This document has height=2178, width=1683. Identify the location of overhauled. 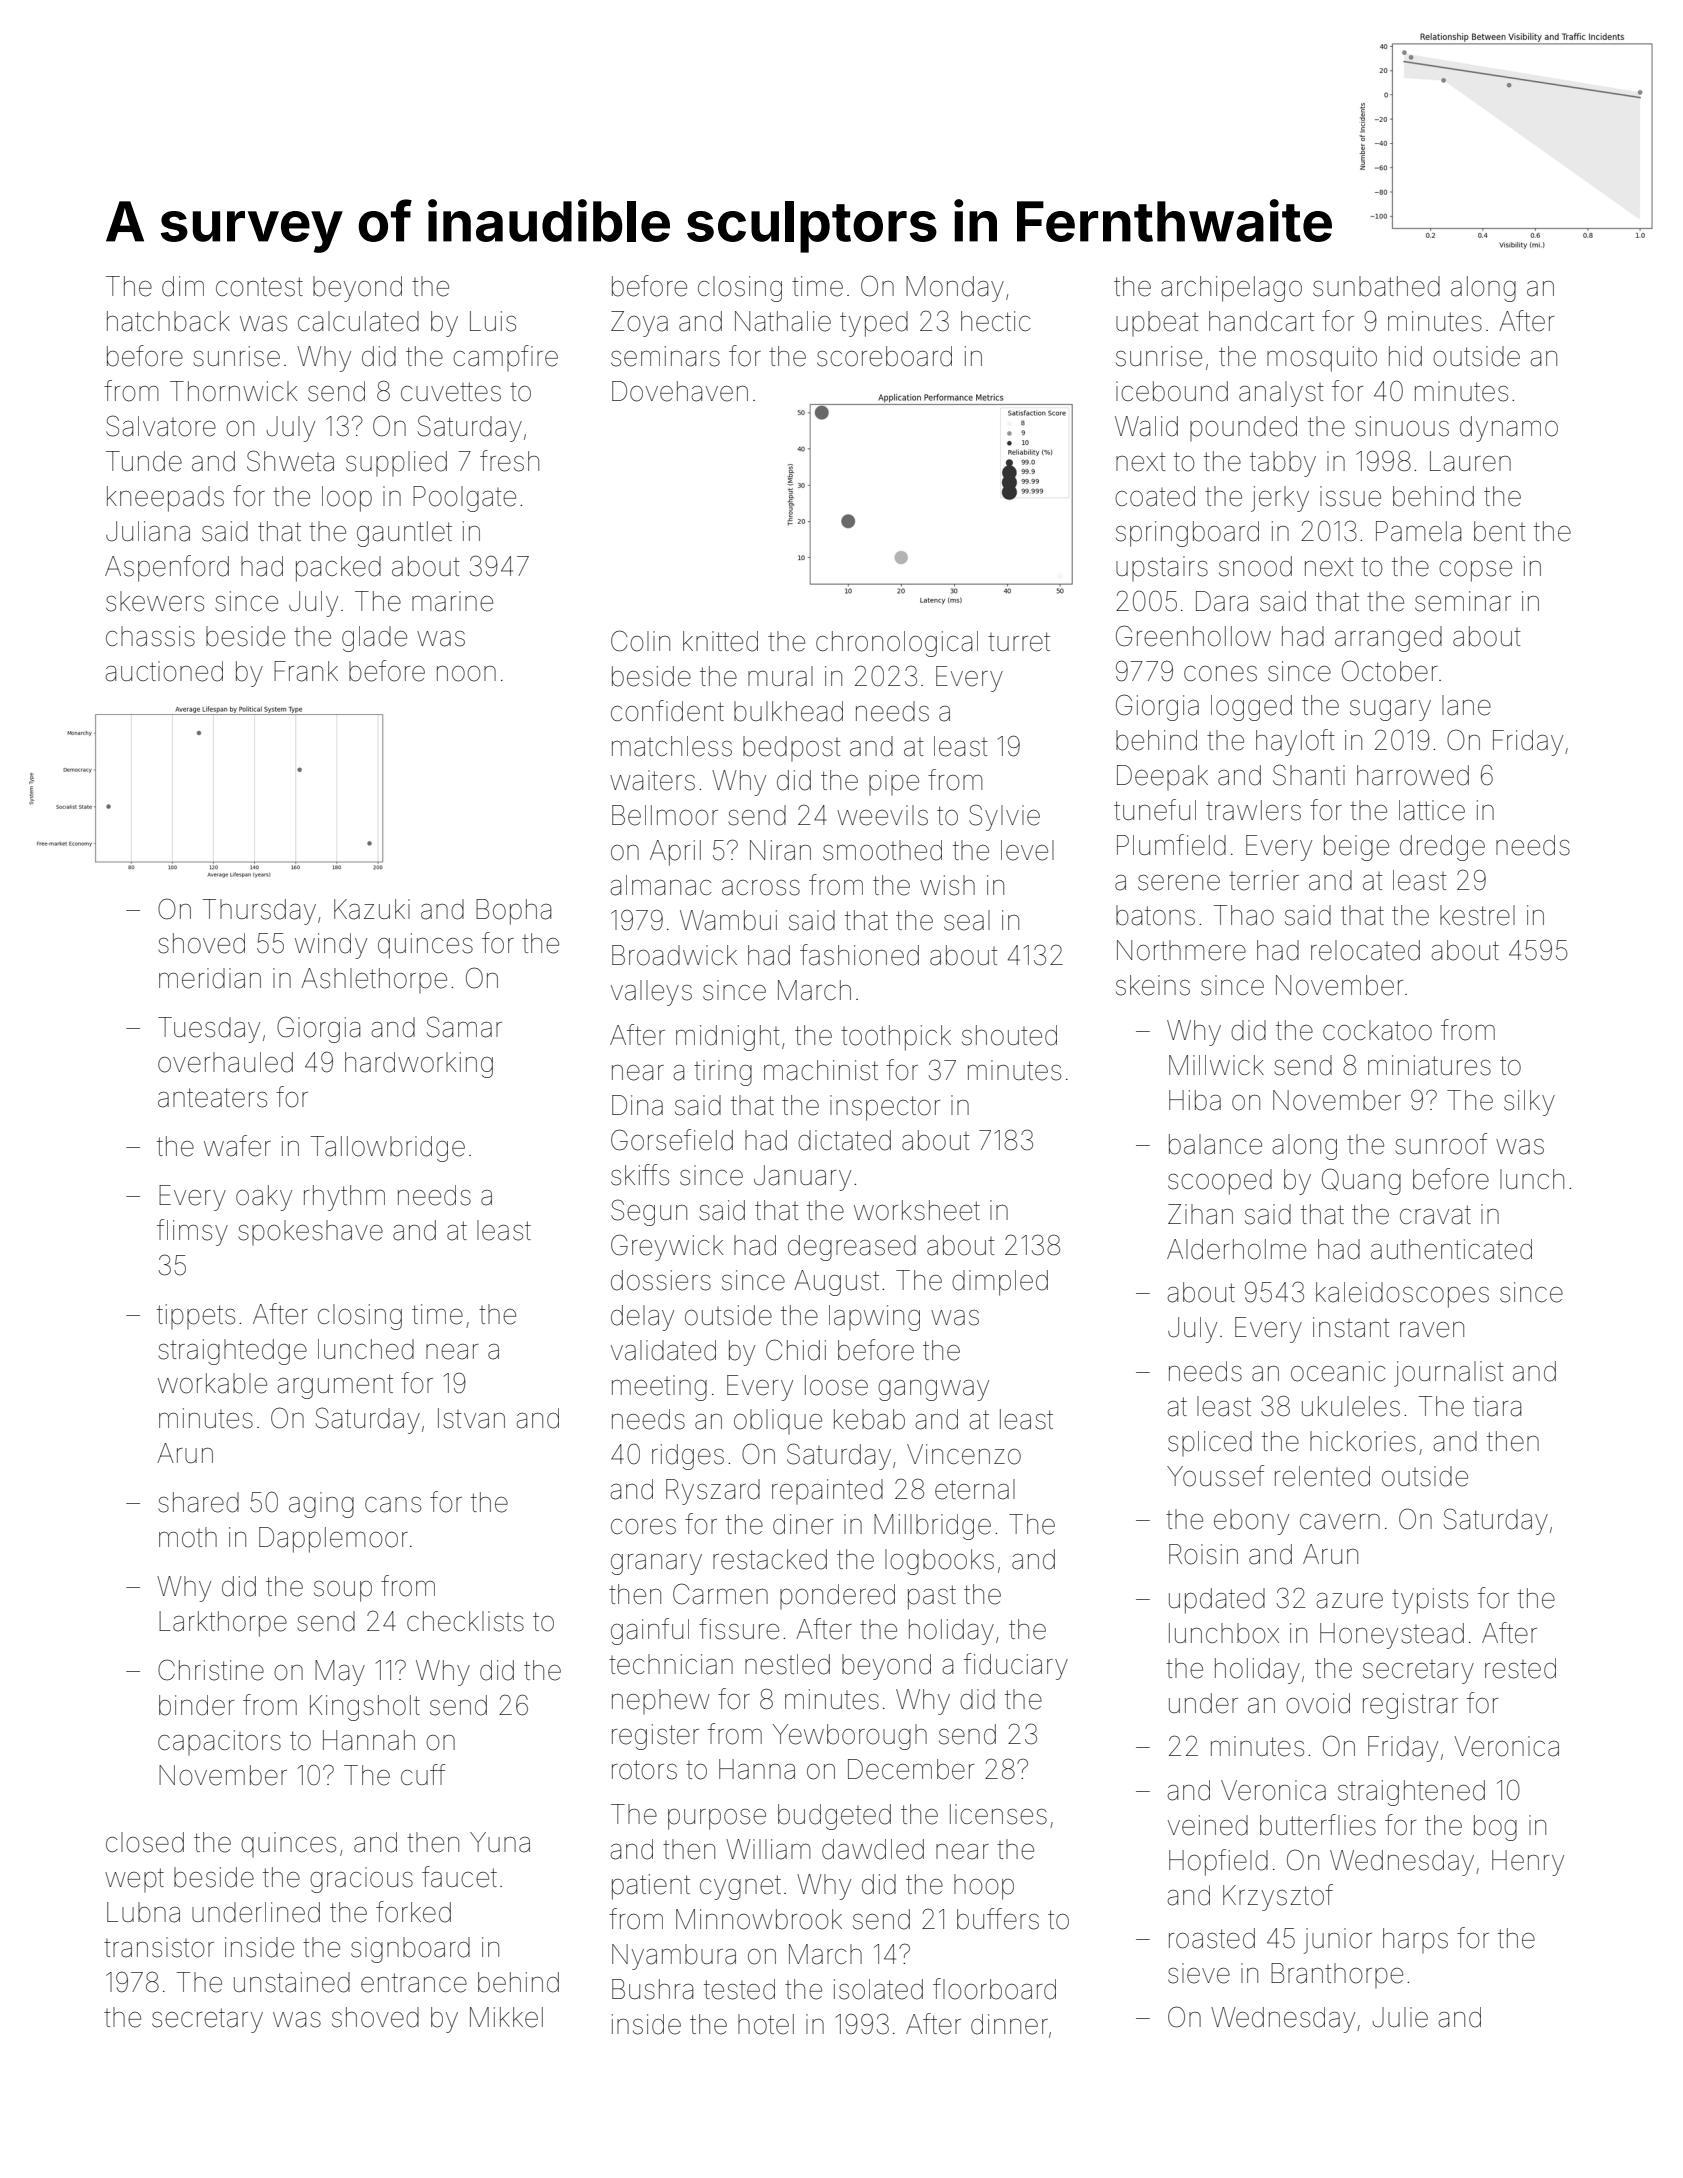
(225, 1062).
